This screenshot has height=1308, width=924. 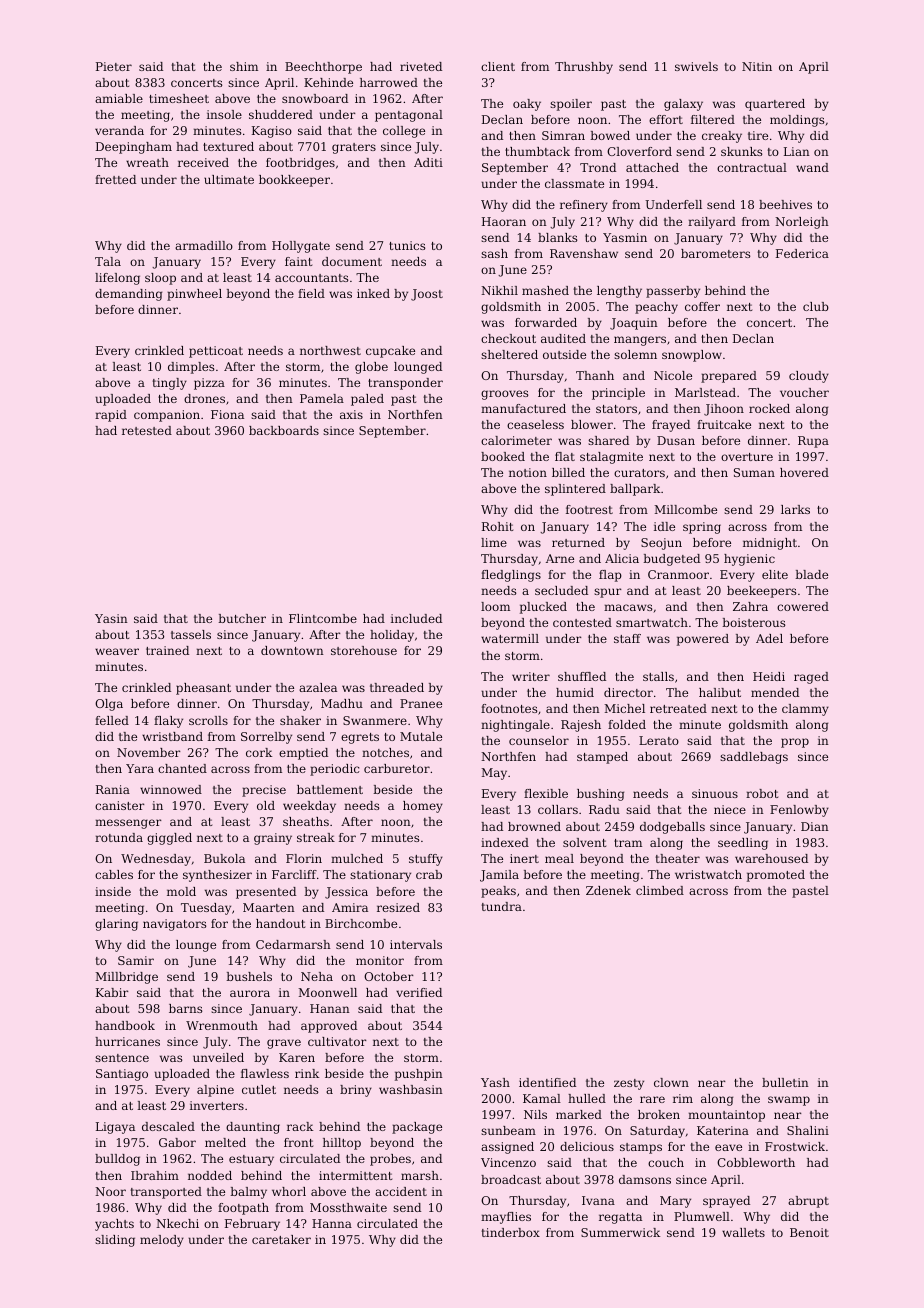 I want to click on promoted, so click(x=776, y=876).
